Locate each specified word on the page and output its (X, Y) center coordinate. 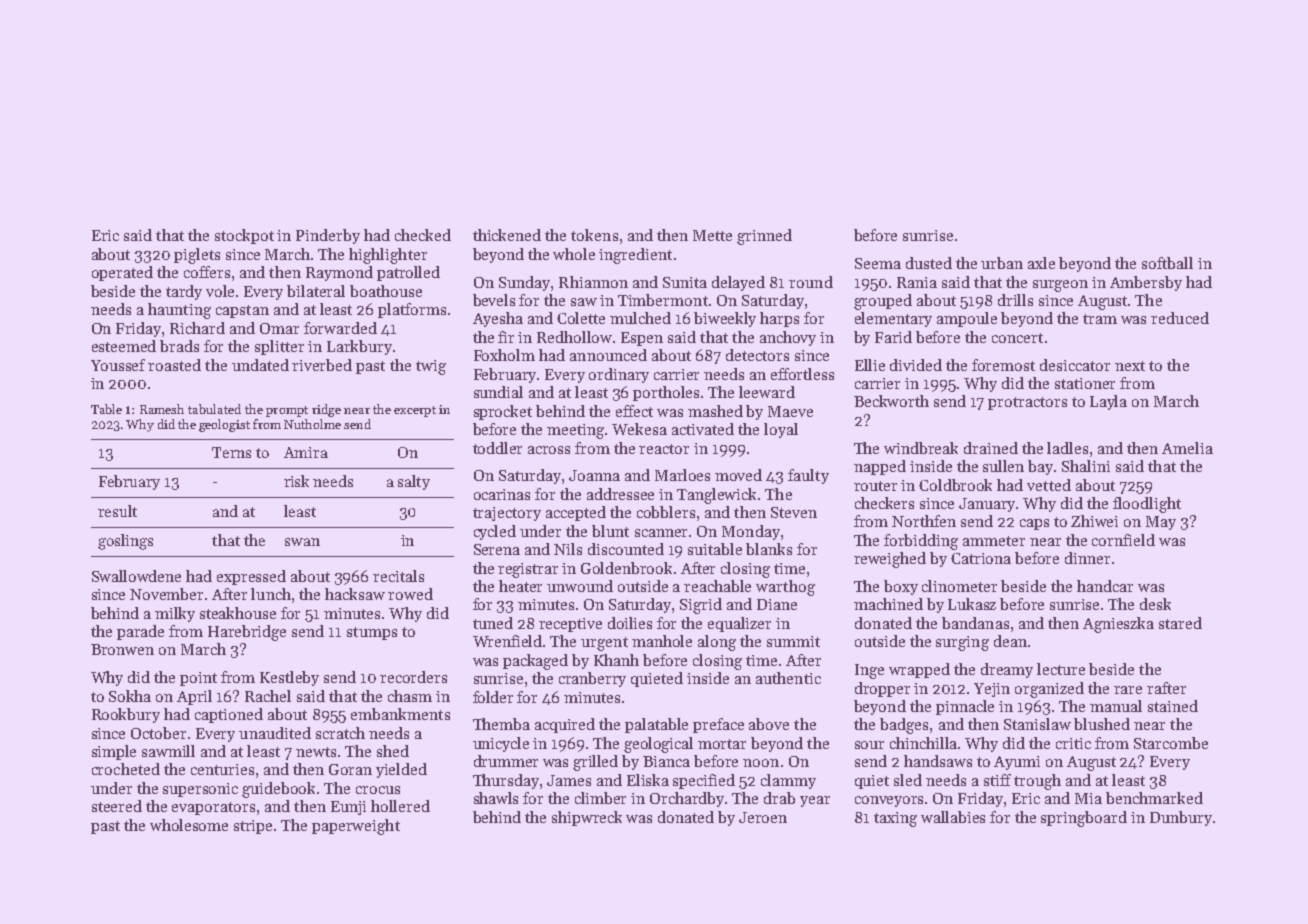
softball (1167, 263)
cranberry (592, 679)
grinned (764, 237)
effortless (802, 374)
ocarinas (502, 494)
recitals (398, 576)
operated (122, 273)
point (198, 679)
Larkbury (359, 347)
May (1161, 523)
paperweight (356, 827)
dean (1010, 641)
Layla (1108, 402)
